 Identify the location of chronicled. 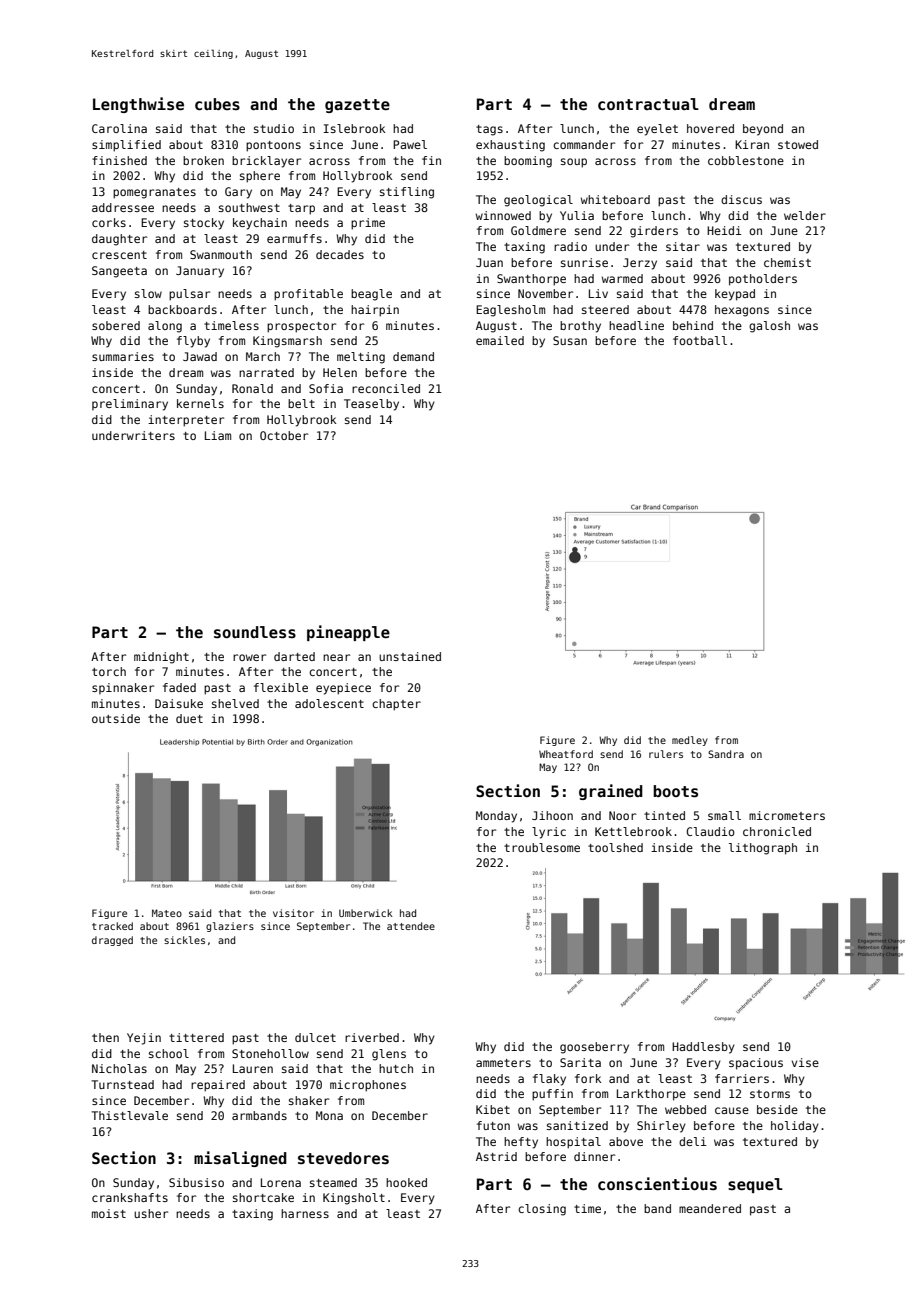
(777, 831).
